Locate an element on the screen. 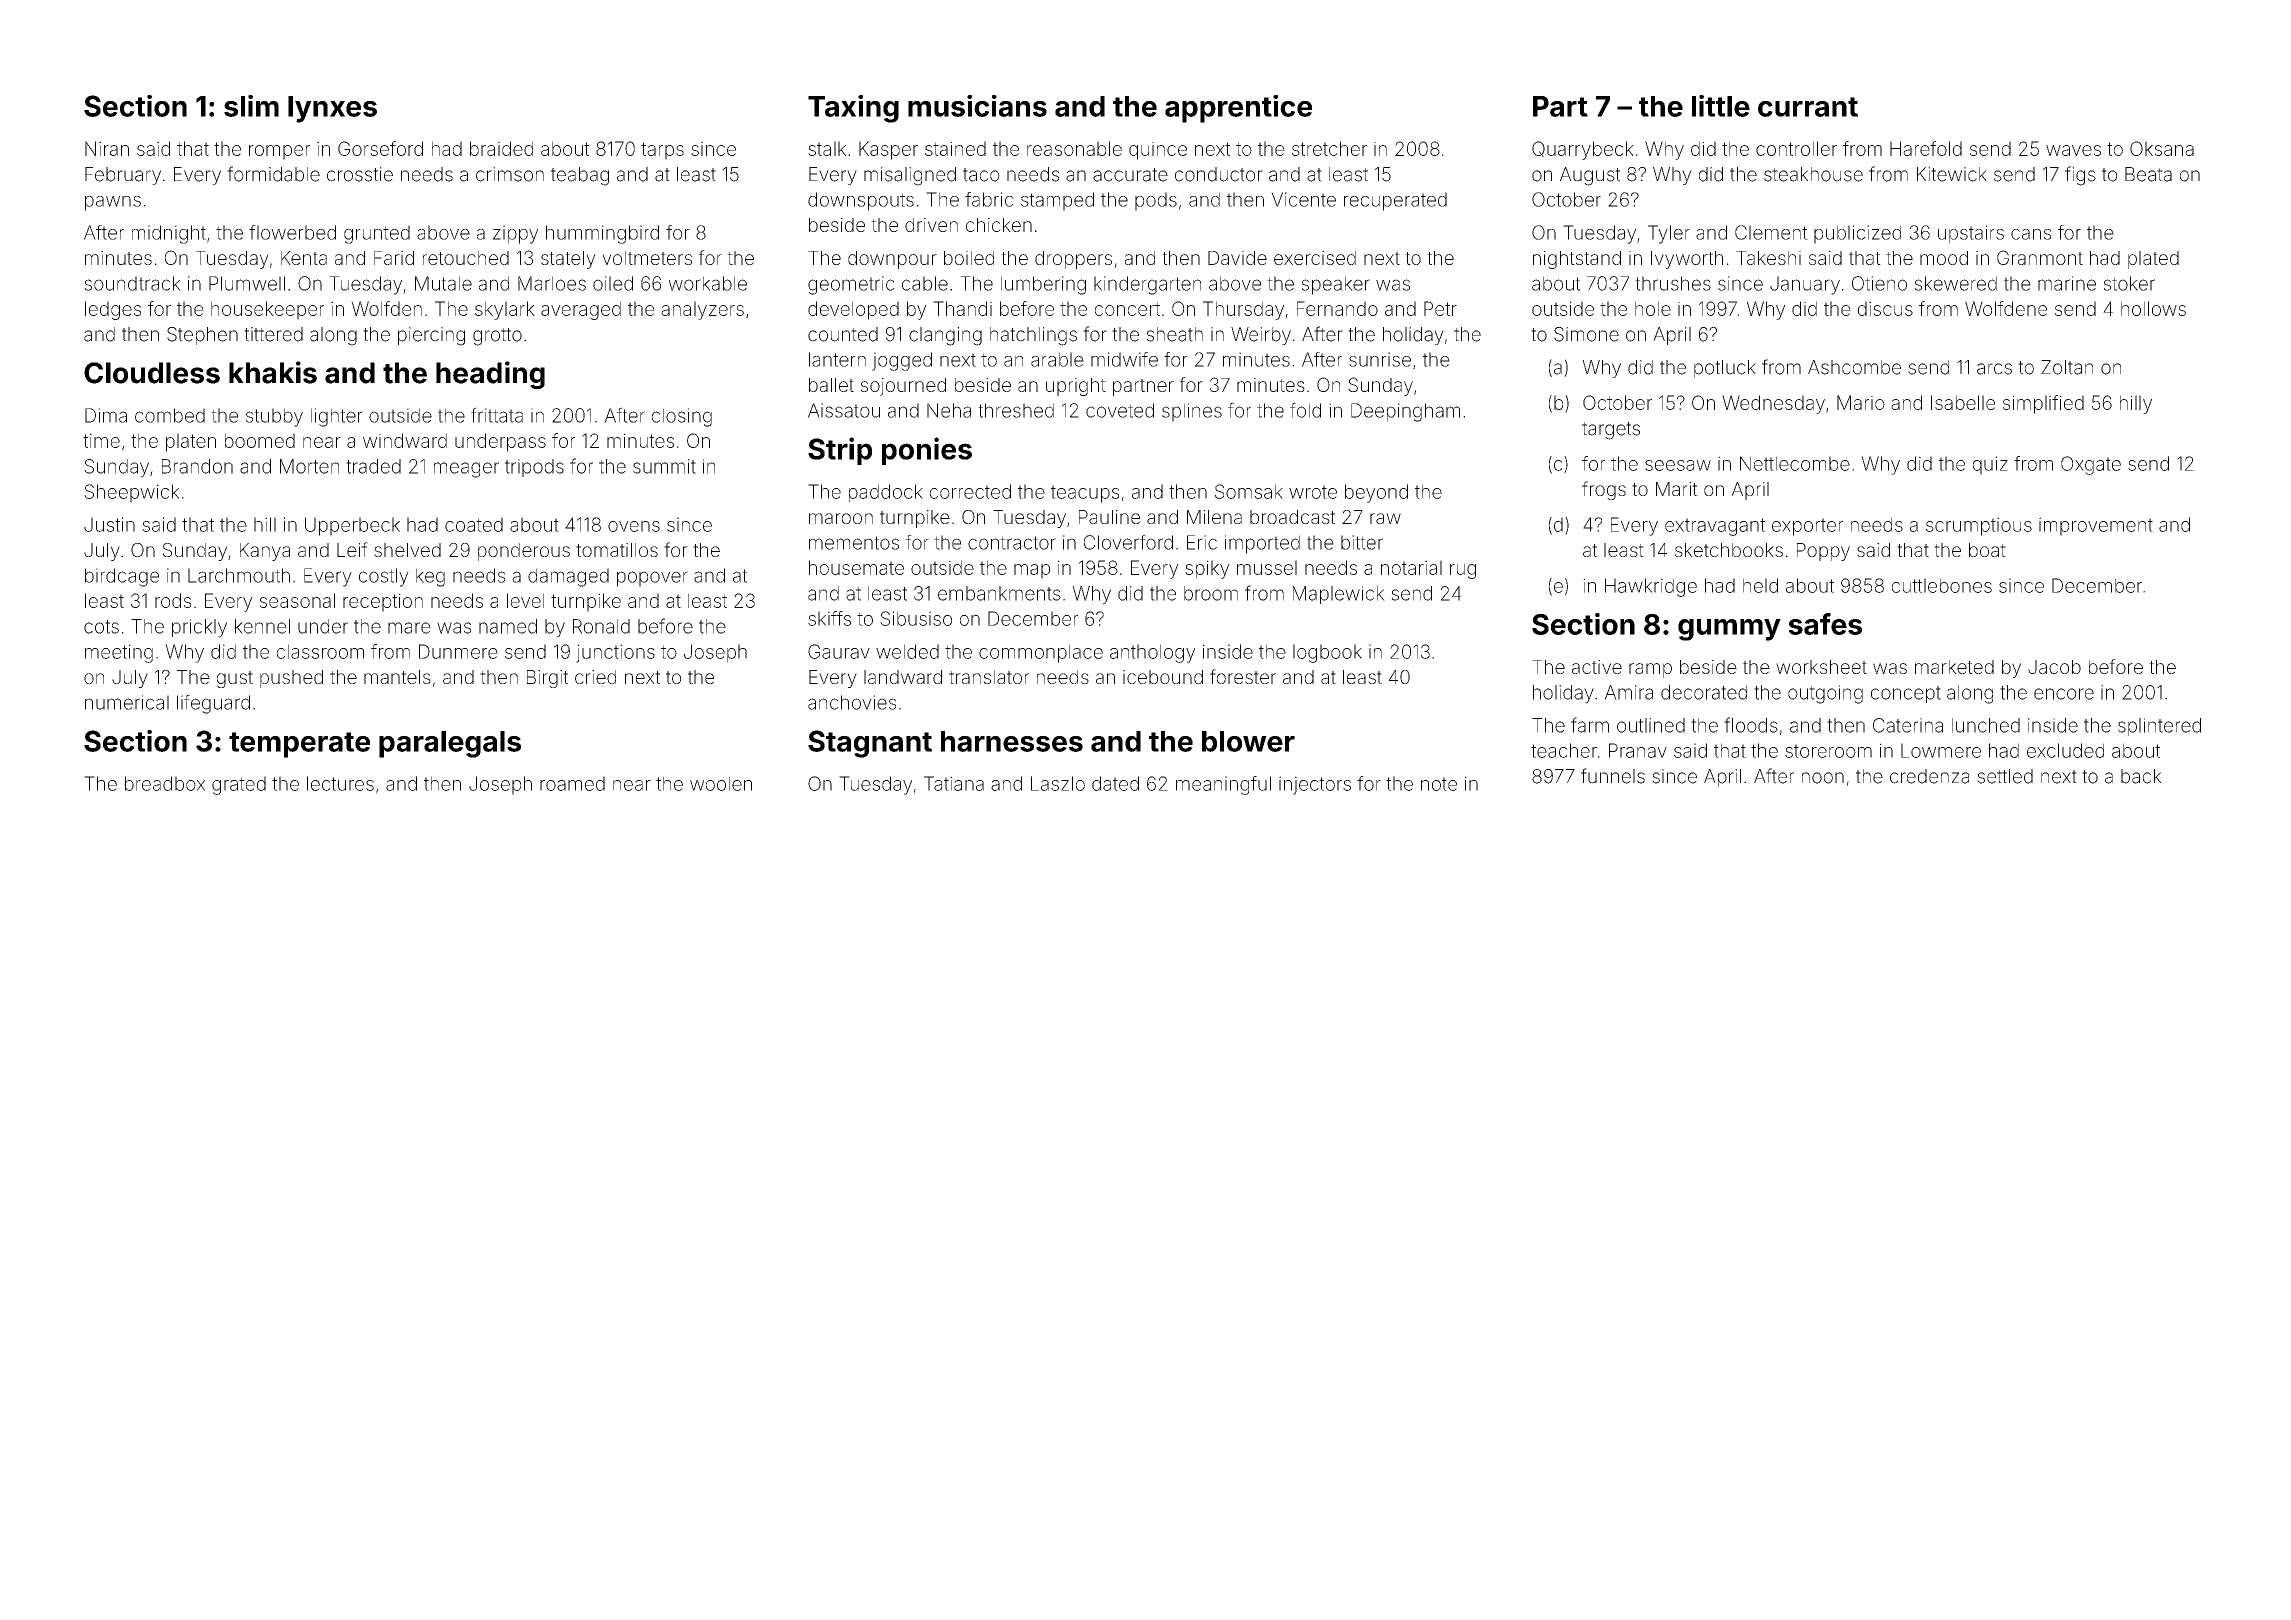 Image resolution: width=2291 pixels, height=1620 pixels. crimson is located at coordinates (510, 174).
